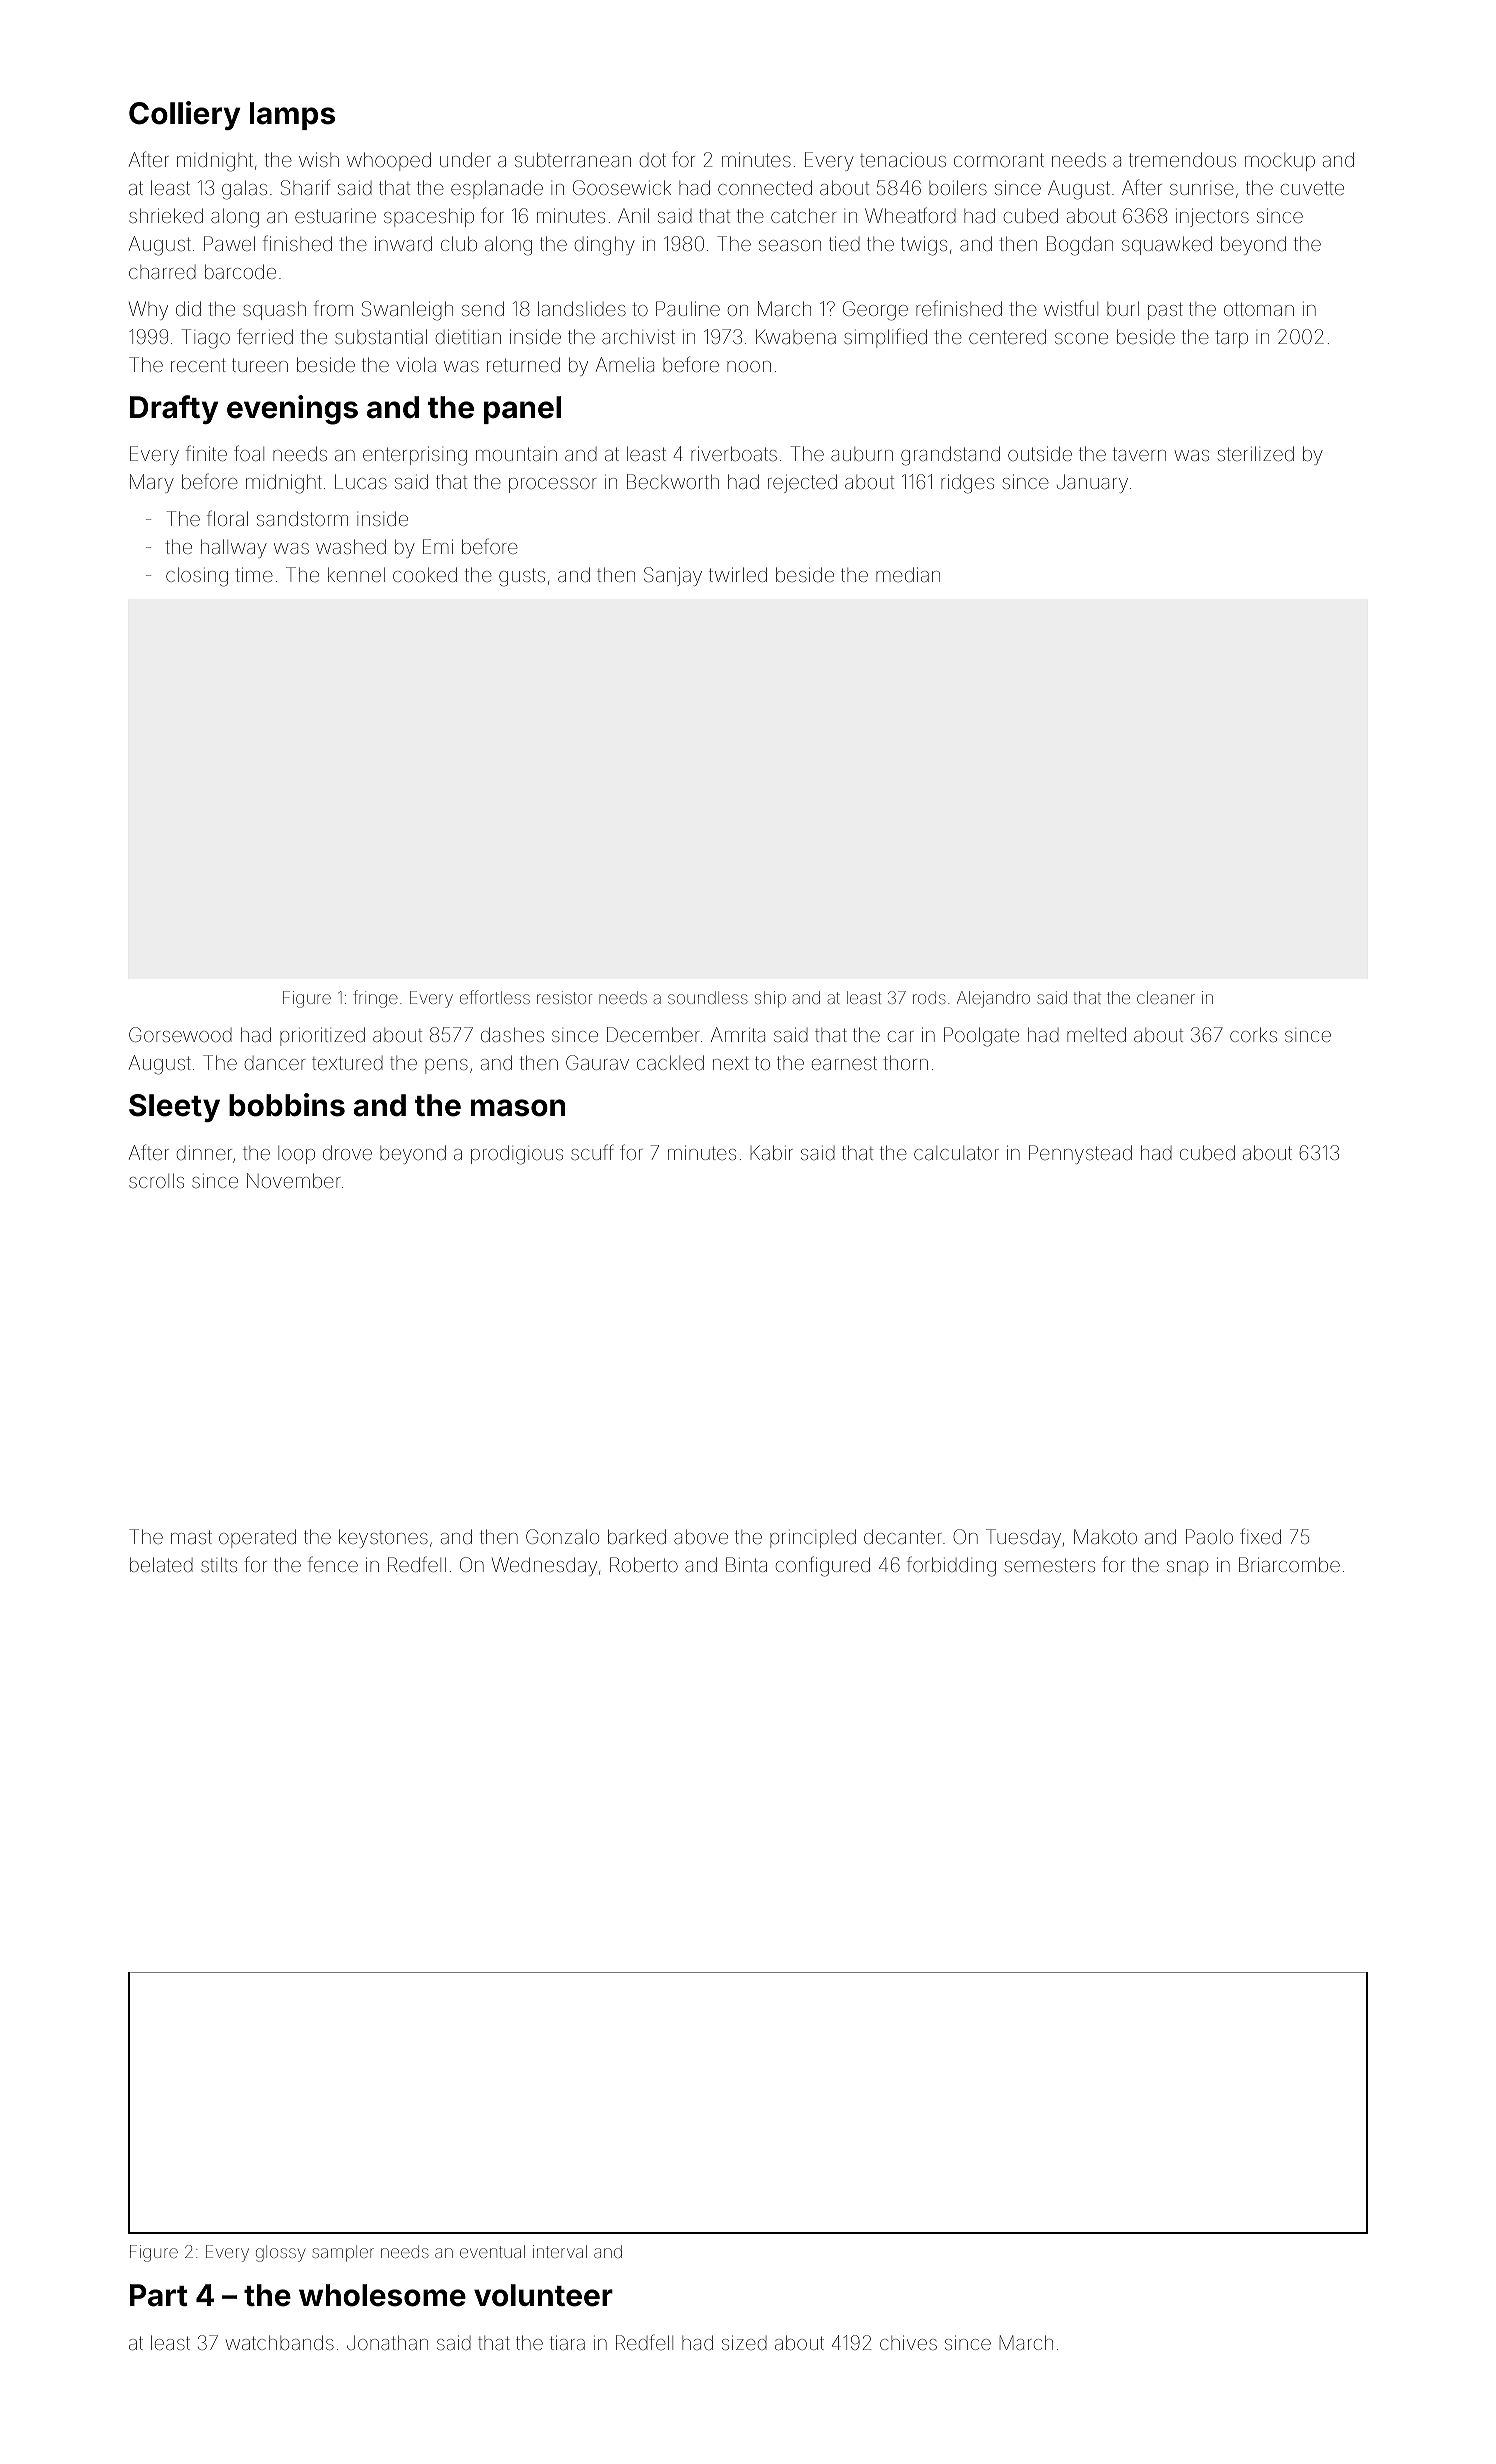 This screenshot has height=2464, width=1496. Describe the element at coordinates (1187, 1568) in the screenshot. I see `snap` at that location.
